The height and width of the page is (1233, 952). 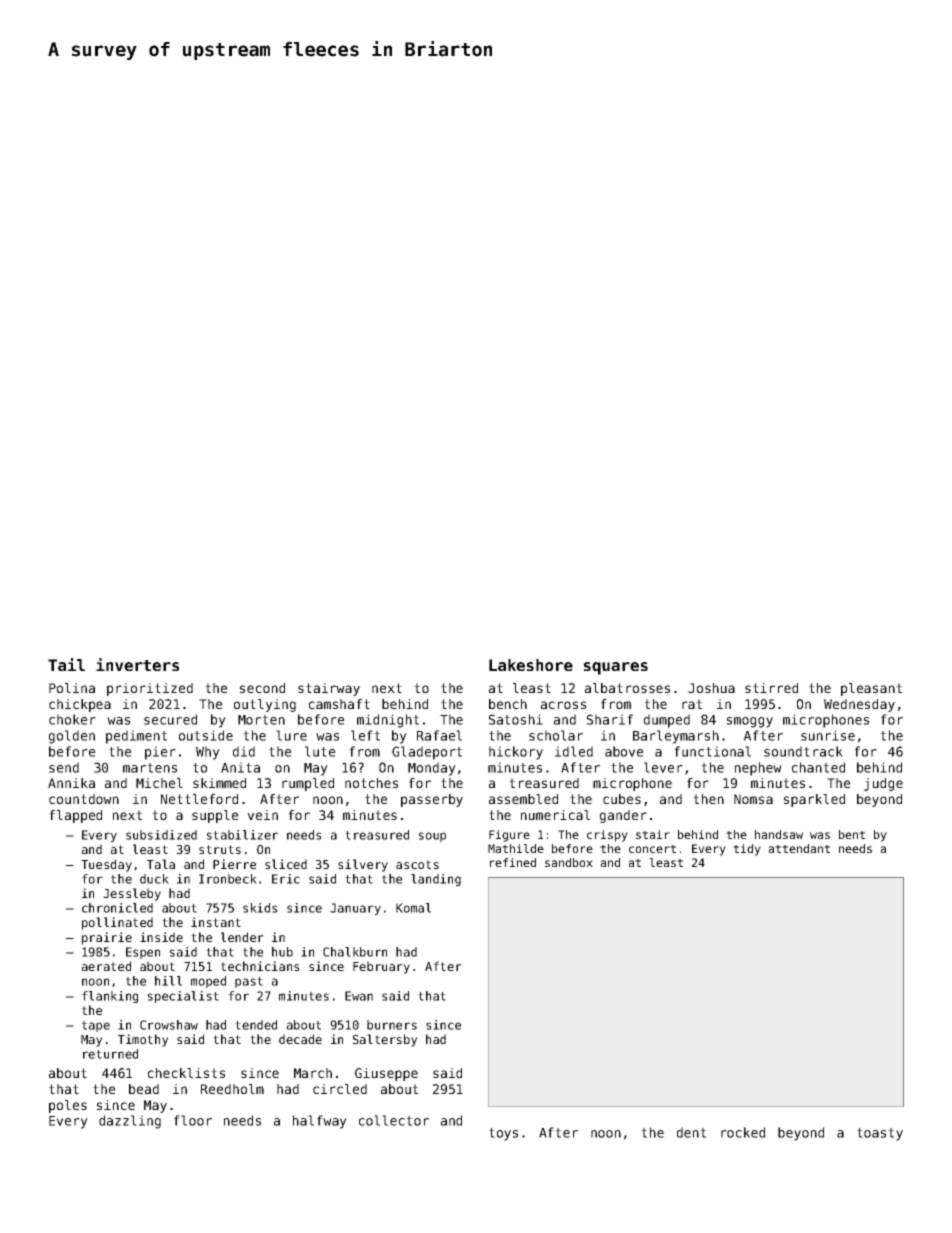 What do you see at coordinates (616, 668) in the page?
I see `squares` at bounding box center [616, 668].
